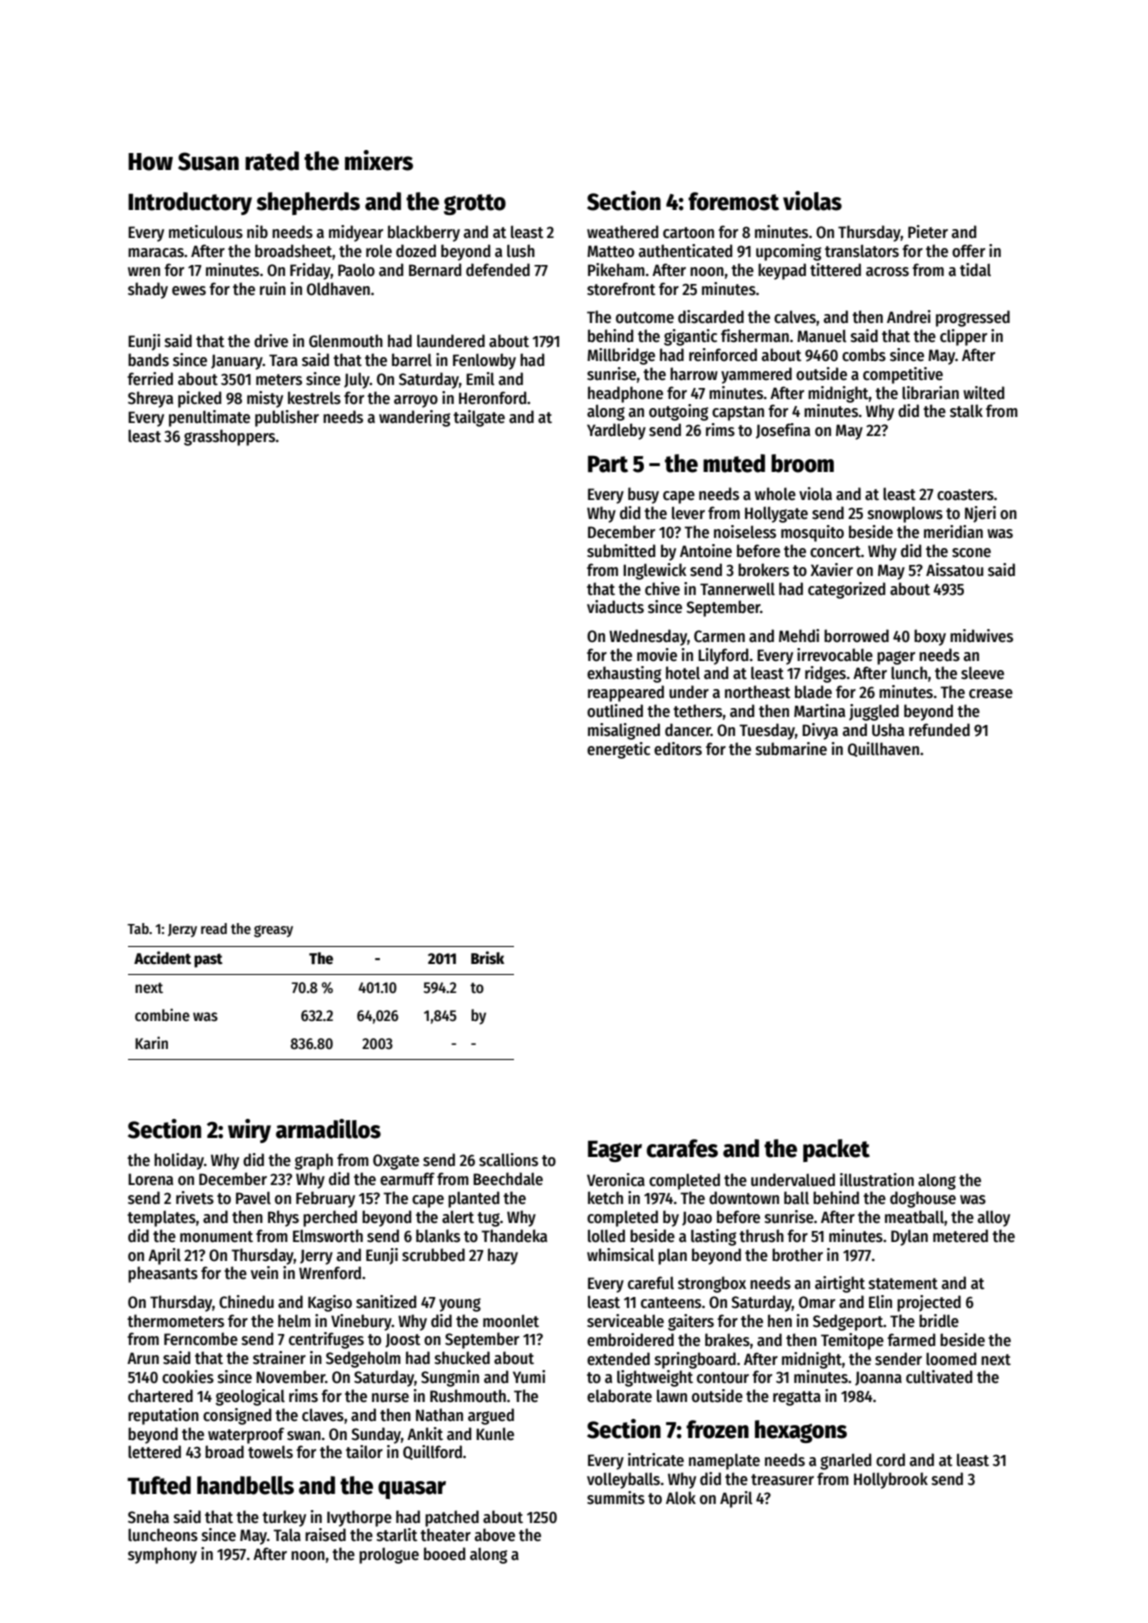 The height and width of the document is (1623, 1148). What do you see at coordinates (414, 418) in the document?
I see `wandering` at bounding box center [414, 418].
